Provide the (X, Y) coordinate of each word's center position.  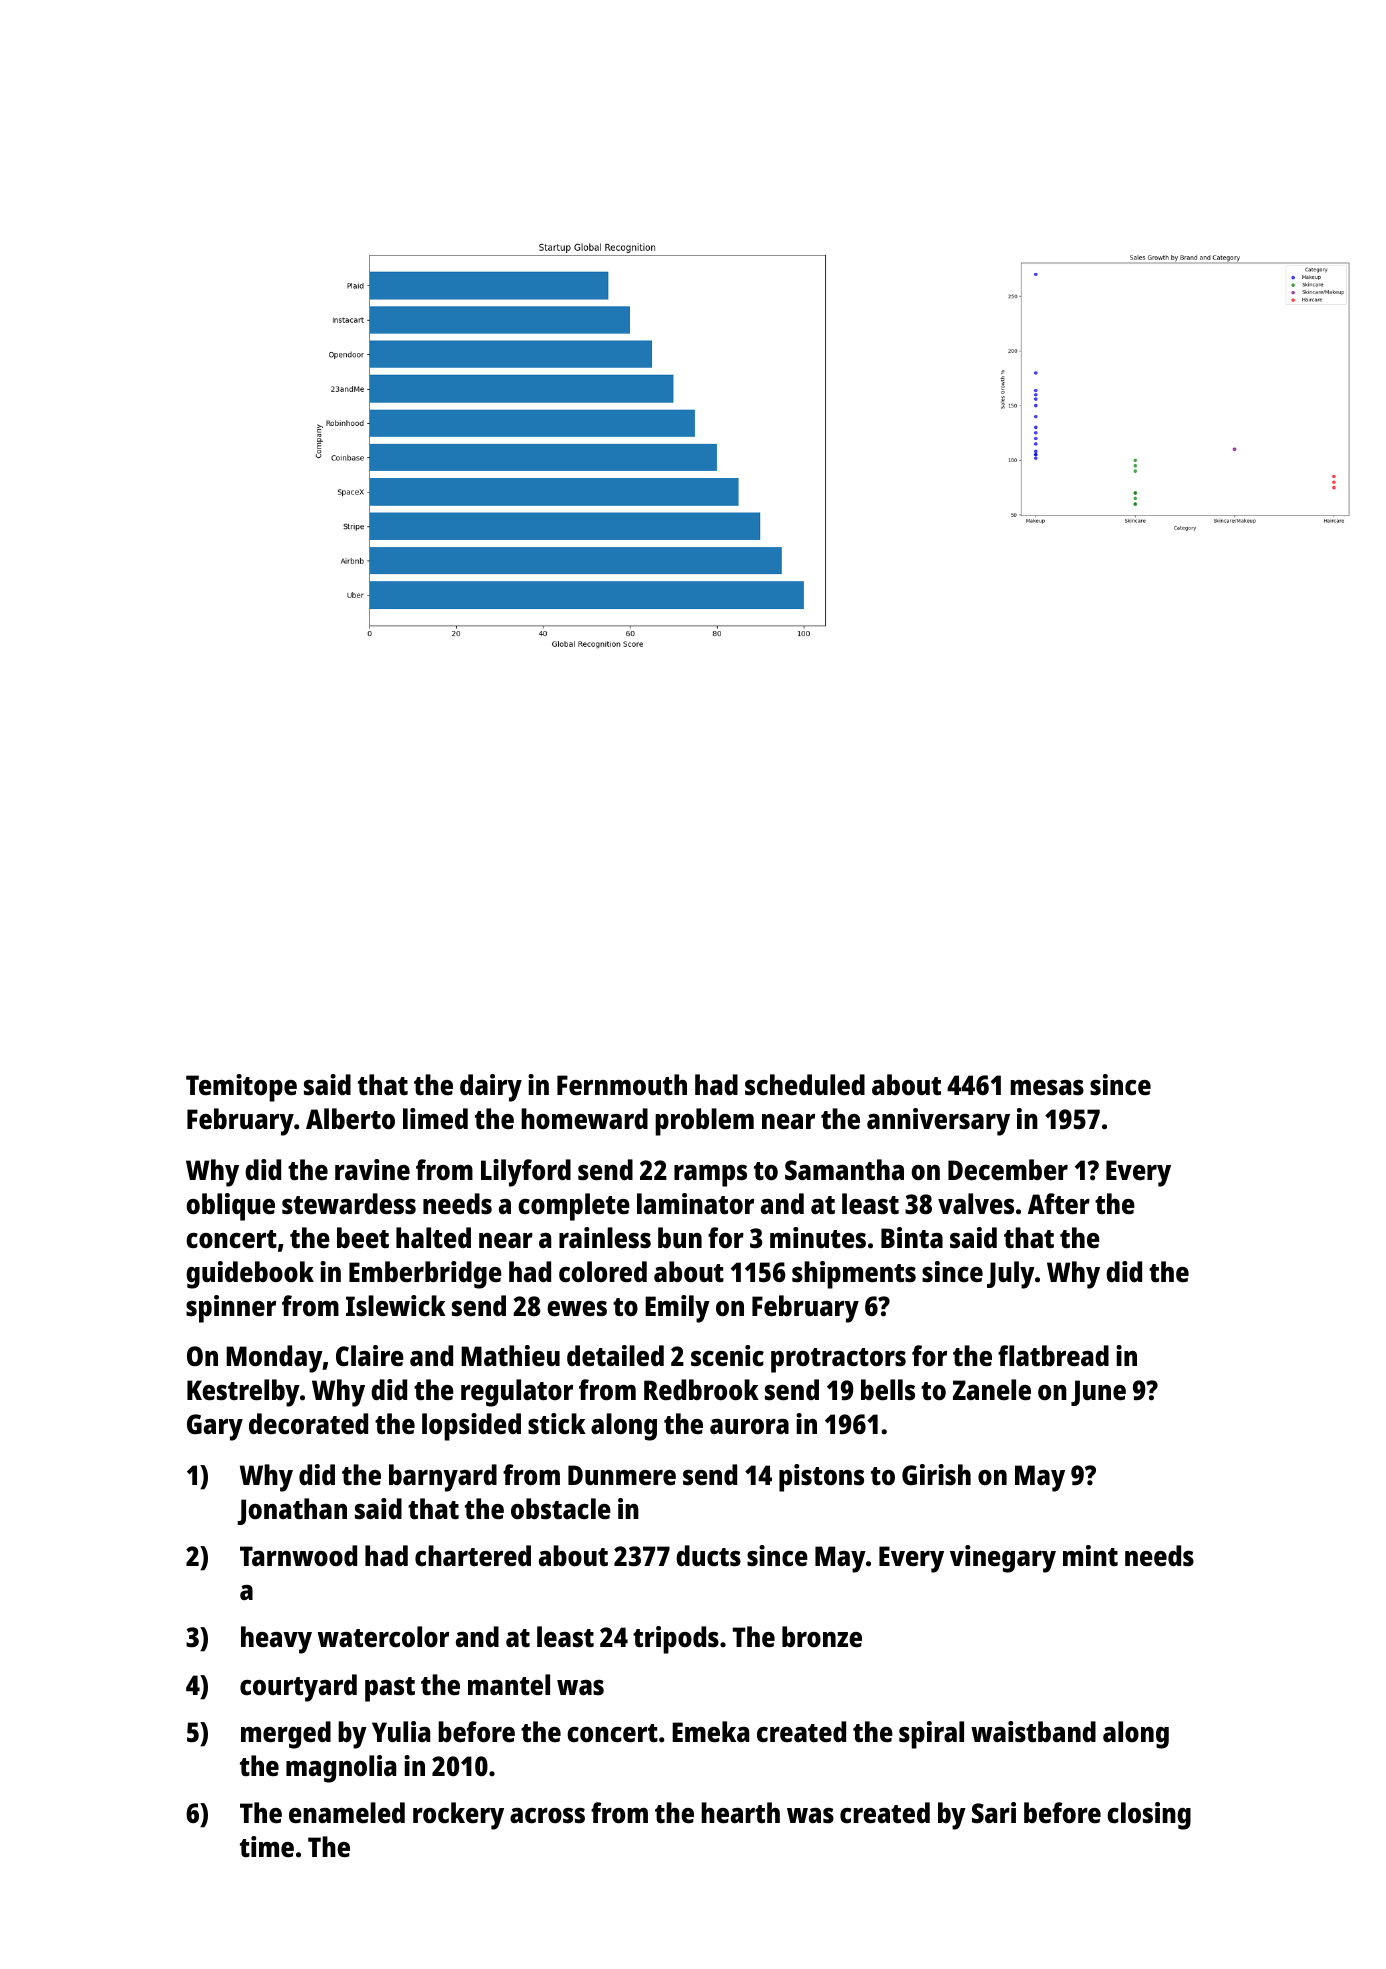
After (1059, 1203)
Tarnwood (298, 1555)
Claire (370, 1355)
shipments (854, 1275)
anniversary (938, 1122)
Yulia (401, 1731)
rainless (605, 1238)
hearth (740, 1813)
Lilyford (526, 1173)
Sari (994, 1812)
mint (1090, 1555)
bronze (822, 1637)
